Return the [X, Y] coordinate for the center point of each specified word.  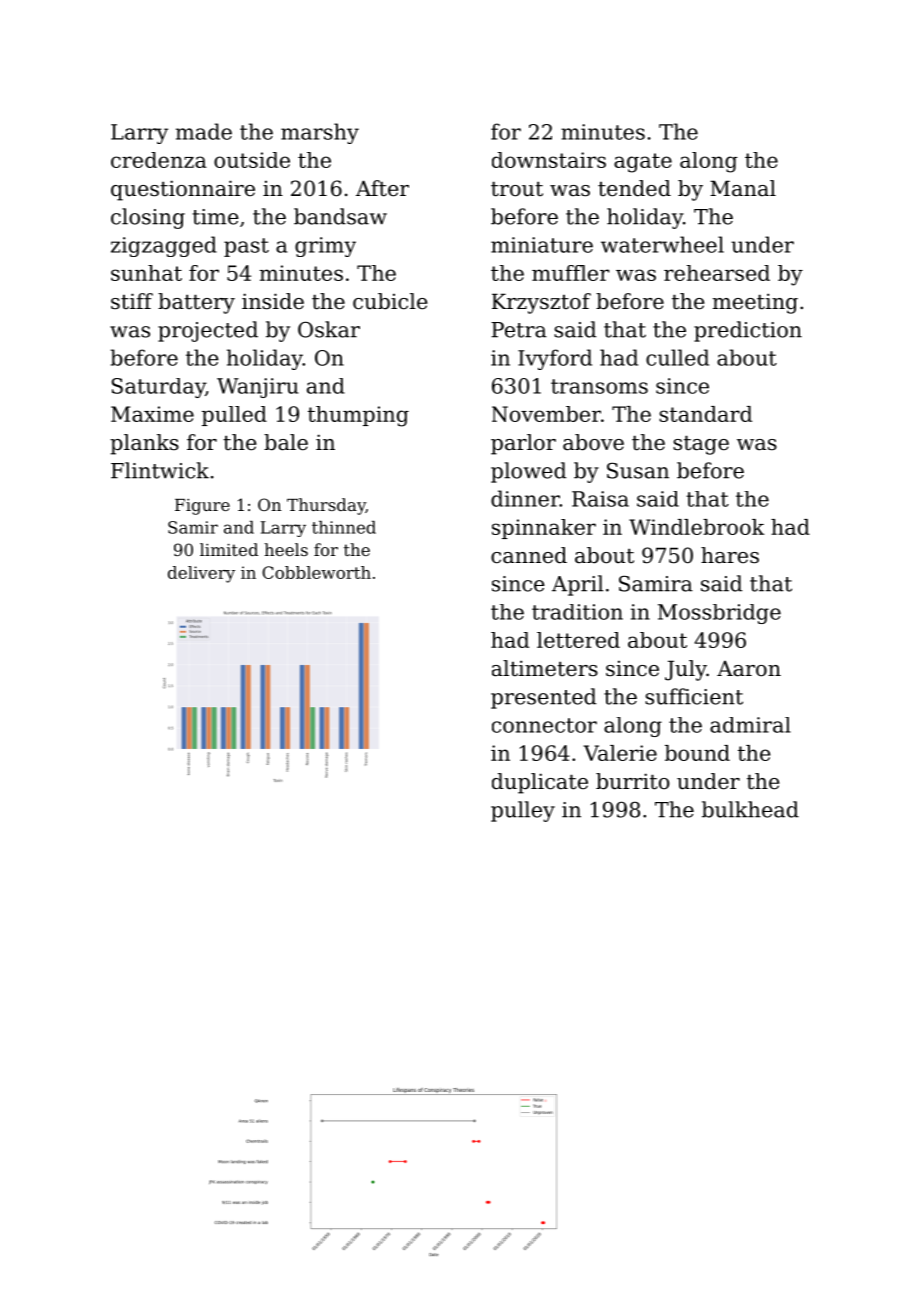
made [204, 131]
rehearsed [717, 273]
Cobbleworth [316, 572]
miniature [542, 245]
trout [517, 189]
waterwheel [662, 244]
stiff [132, 301]
